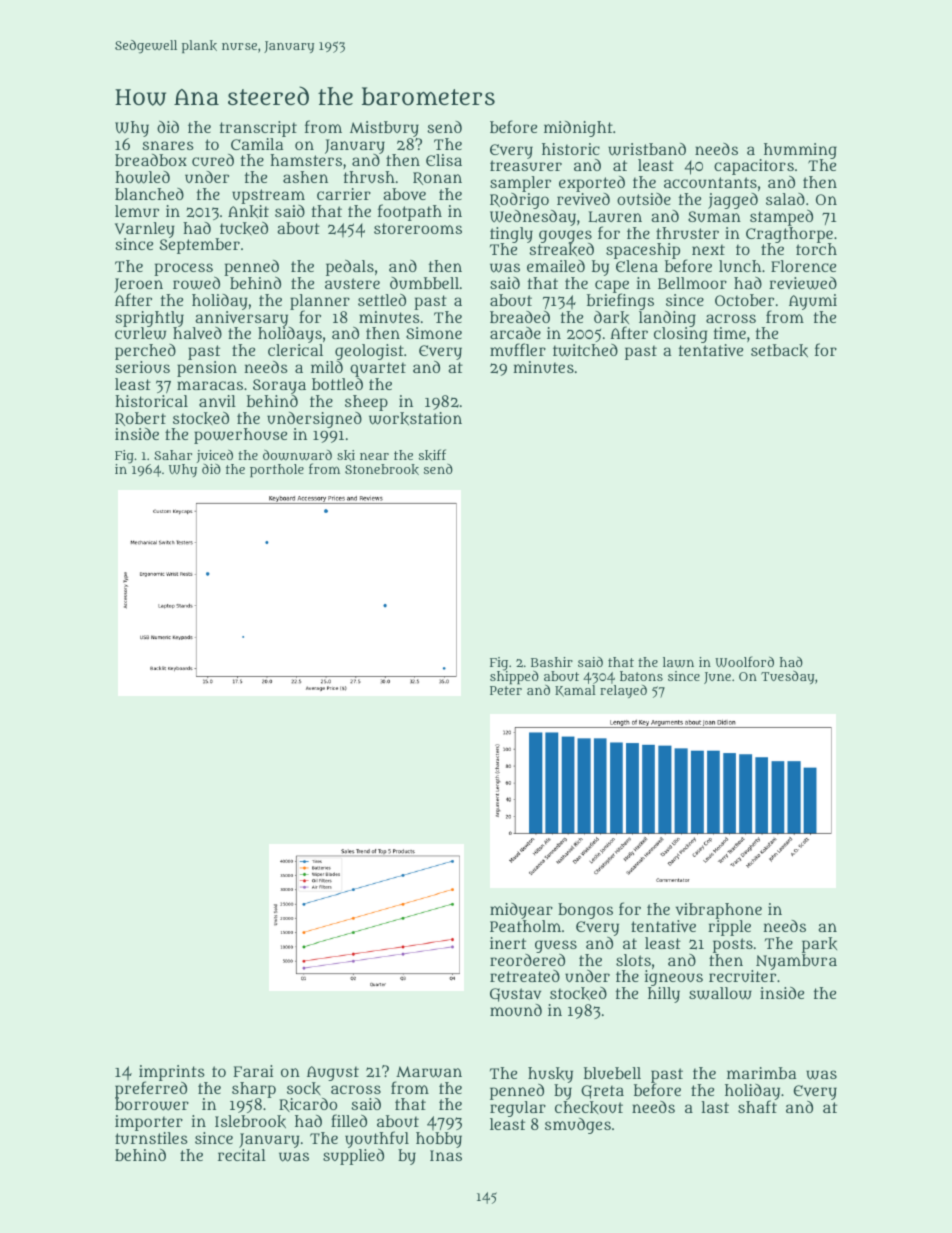 The width and height of the screenshot is (952, 1233). I want to click on lemur, so click(137, 211).
